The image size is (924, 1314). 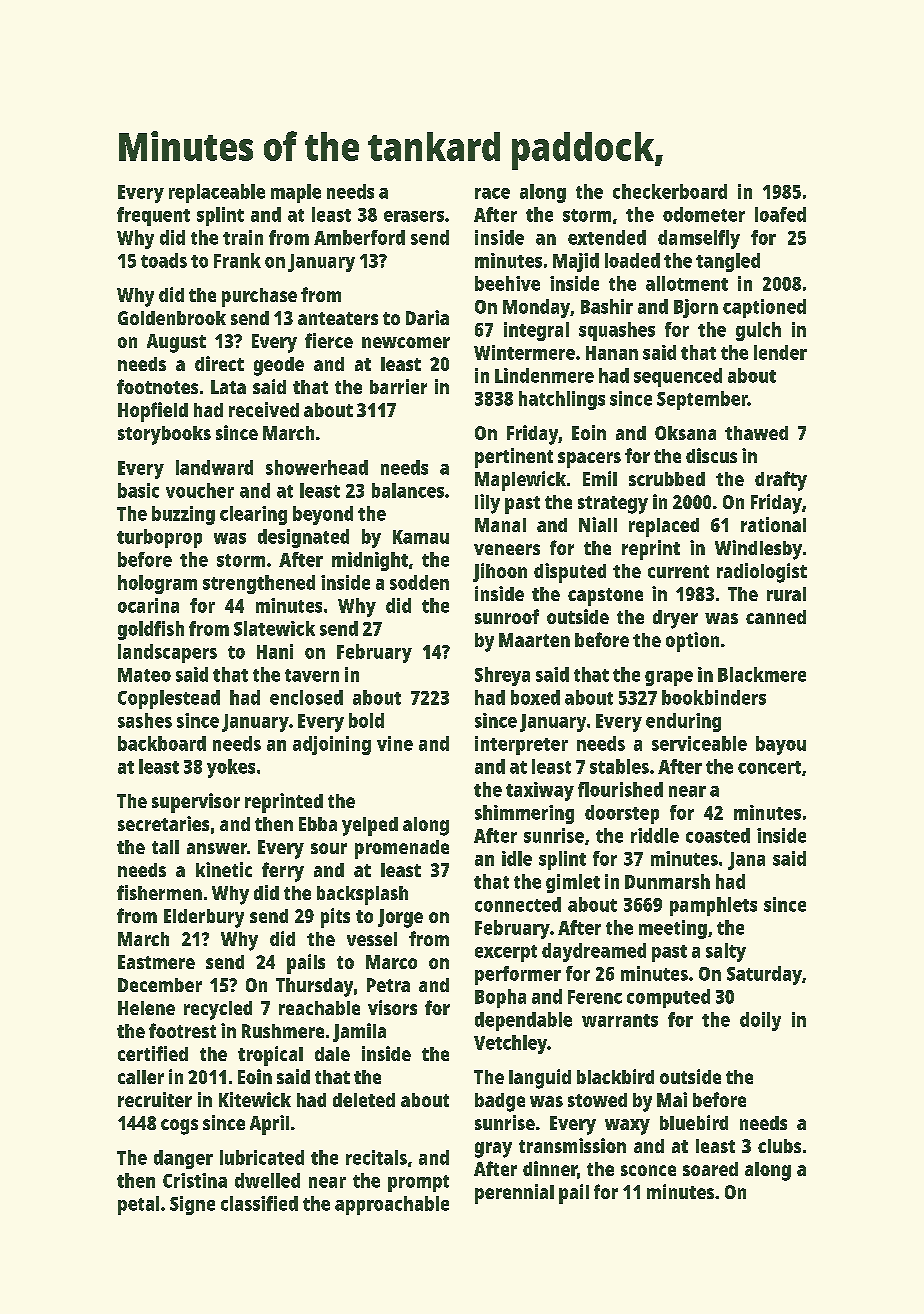 What do you see at coordinates (521, 745) in the document?
I see `interpreter` at bounding box center [521, 745].
